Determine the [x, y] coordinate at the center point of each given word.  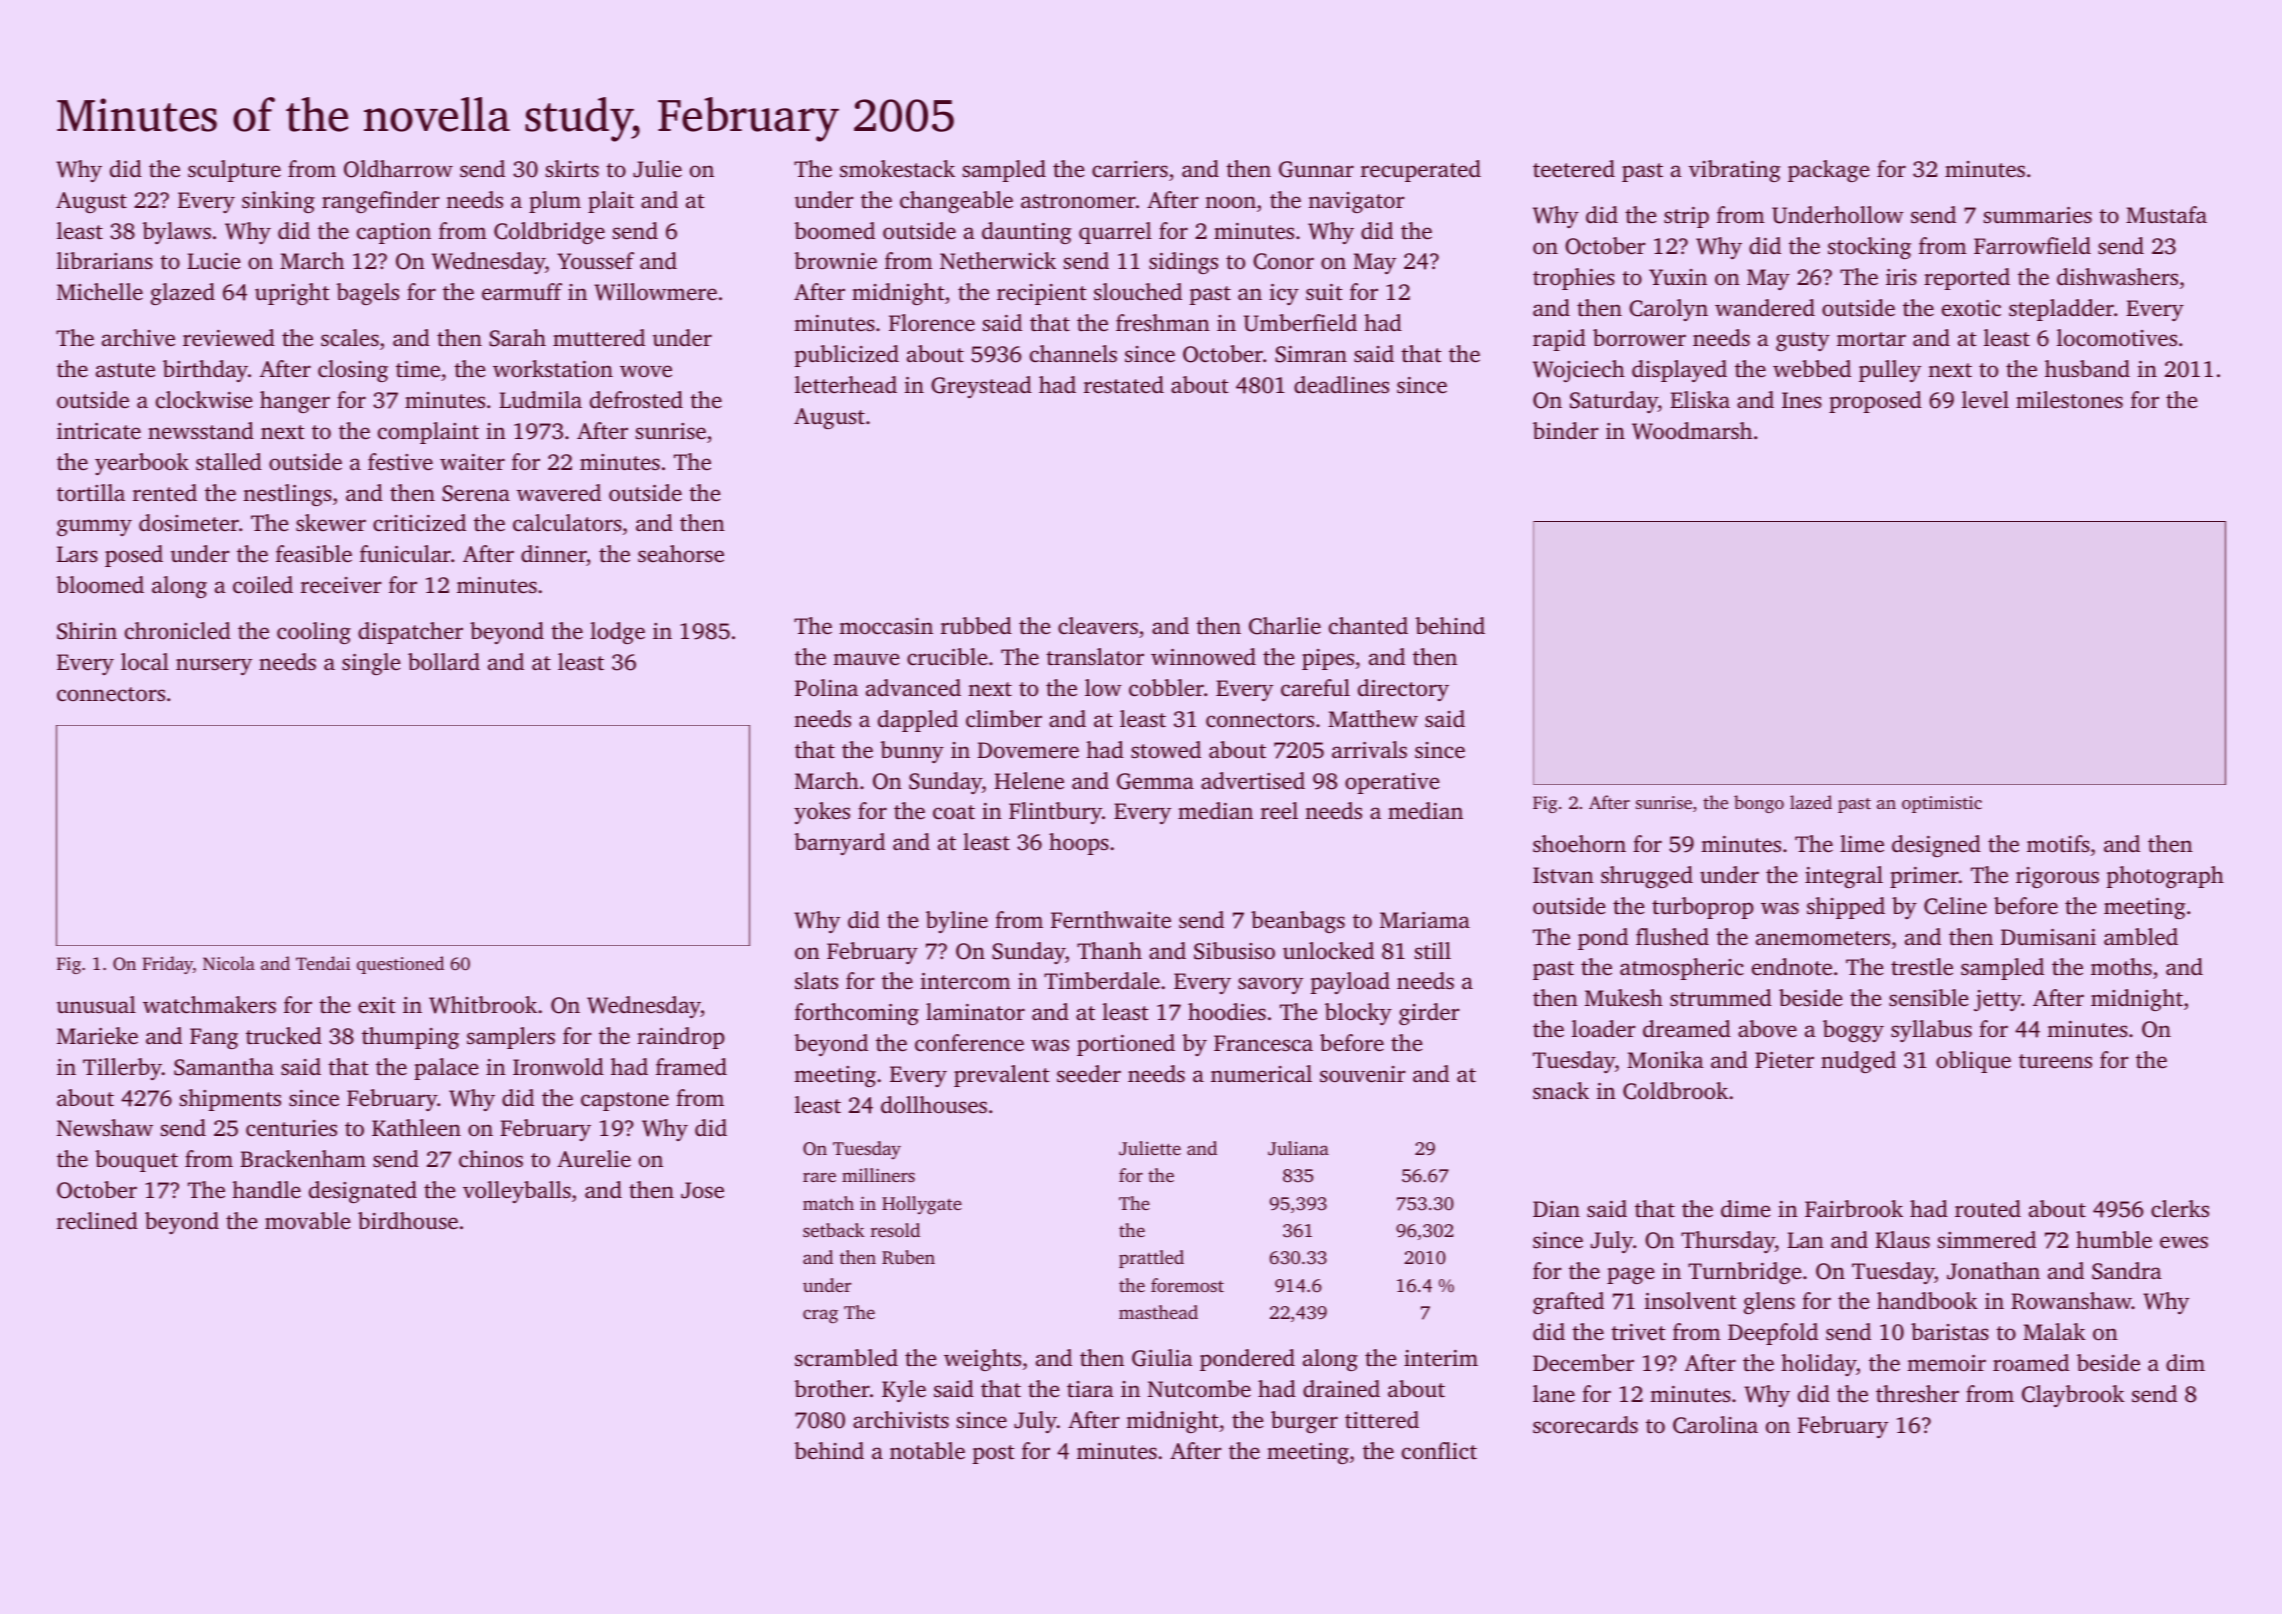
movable [307, 1221]
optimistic [1942, 804]
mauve [866, 659]
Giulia [1162, 1358]
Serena [476, 493]
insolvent [1690, 1301]
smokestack [897, 169]
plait [611, 202]
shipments [230, 1100]
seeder [1089, 1074]
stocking [1869, 248]
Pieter [1784, 1060]
